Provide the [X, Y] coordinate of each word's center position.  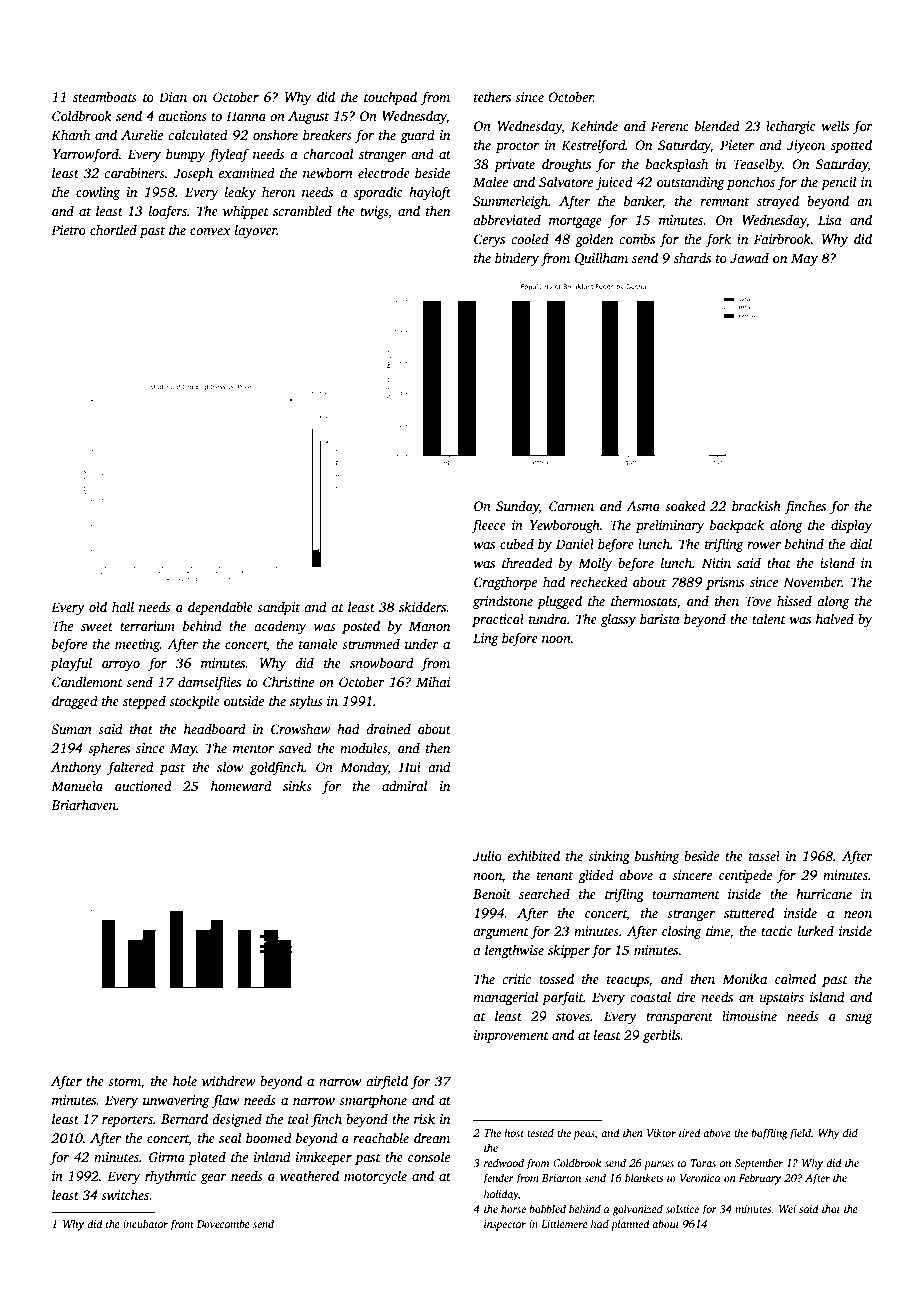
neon [858, 914]
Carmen [571, 506]
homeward [241, 785]
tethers [492, 96]
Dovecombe [223, 1223]
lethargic [790, 127]
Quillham [601, 258]
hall [123, 606]
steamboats [105, 96]
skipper [569, 951]
